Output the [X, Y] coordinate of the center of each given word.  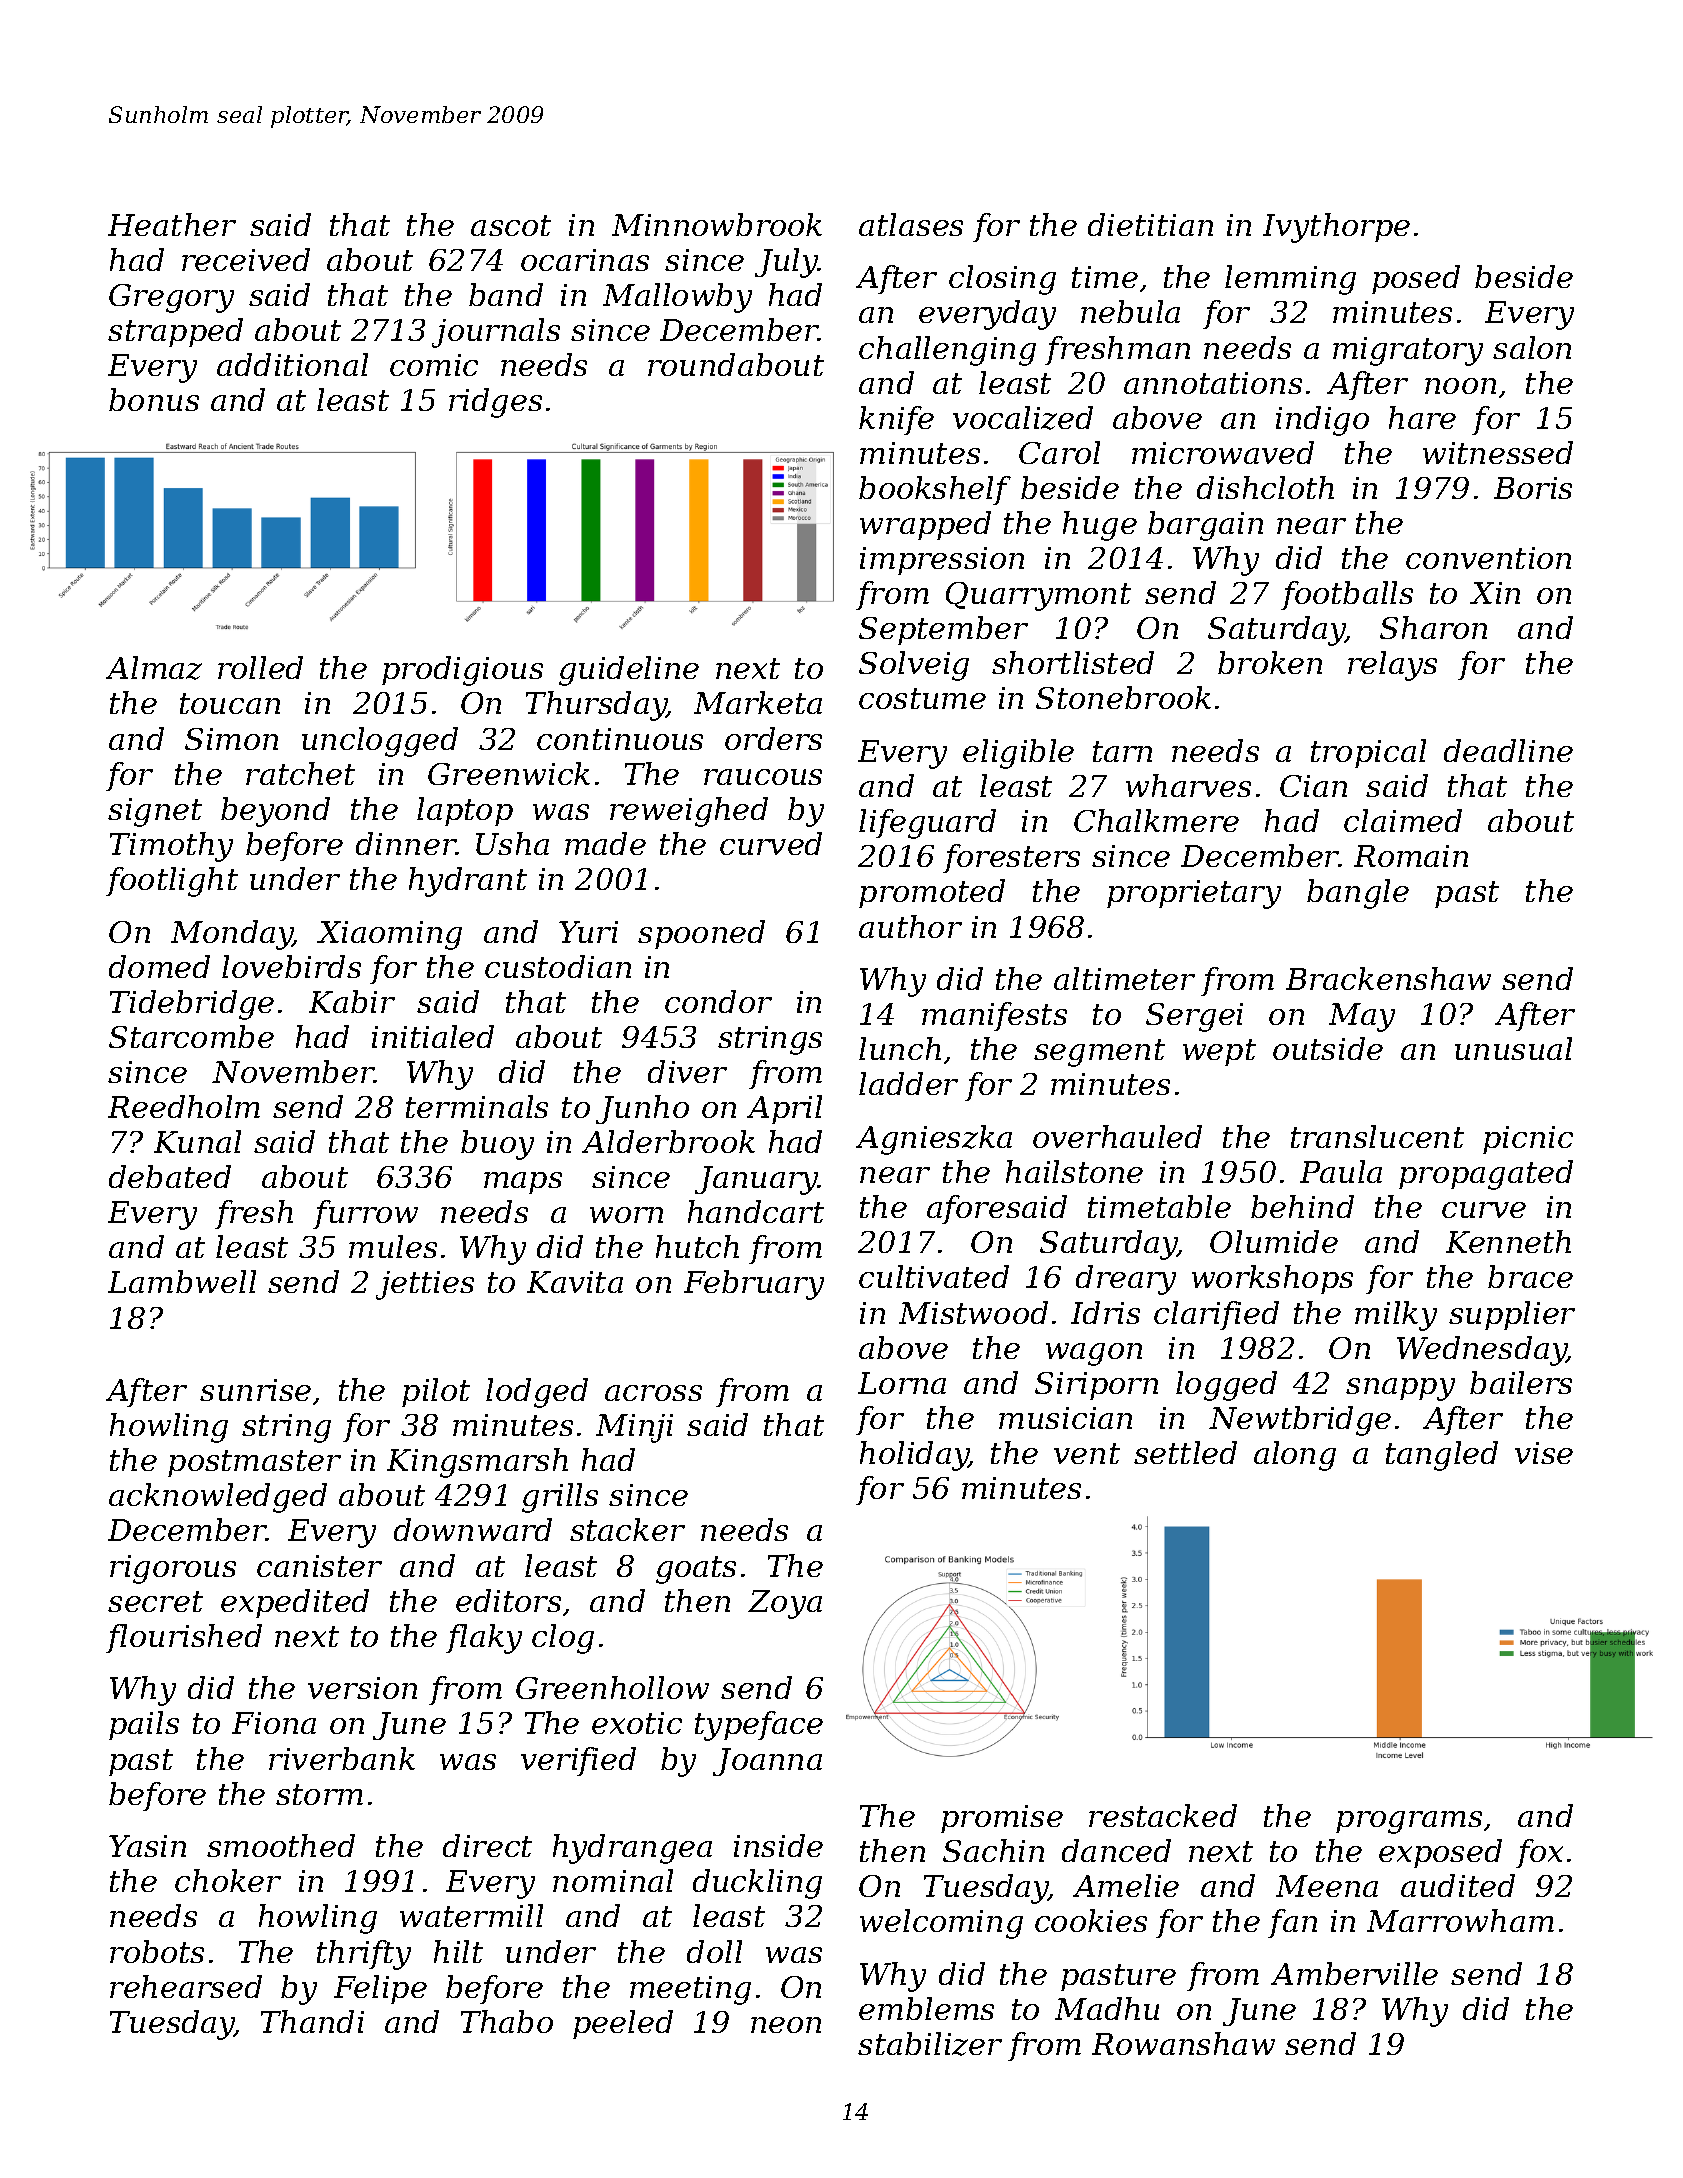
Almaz [154, 668]
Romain [1411, 856]
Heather [172, 224]
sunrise [255, 1390]
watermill [471, 1915]
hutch [697, 1246]
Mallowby [677, 298]
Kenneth [1508, 1241]
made [605, 843]
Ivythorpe [1336, 228]
